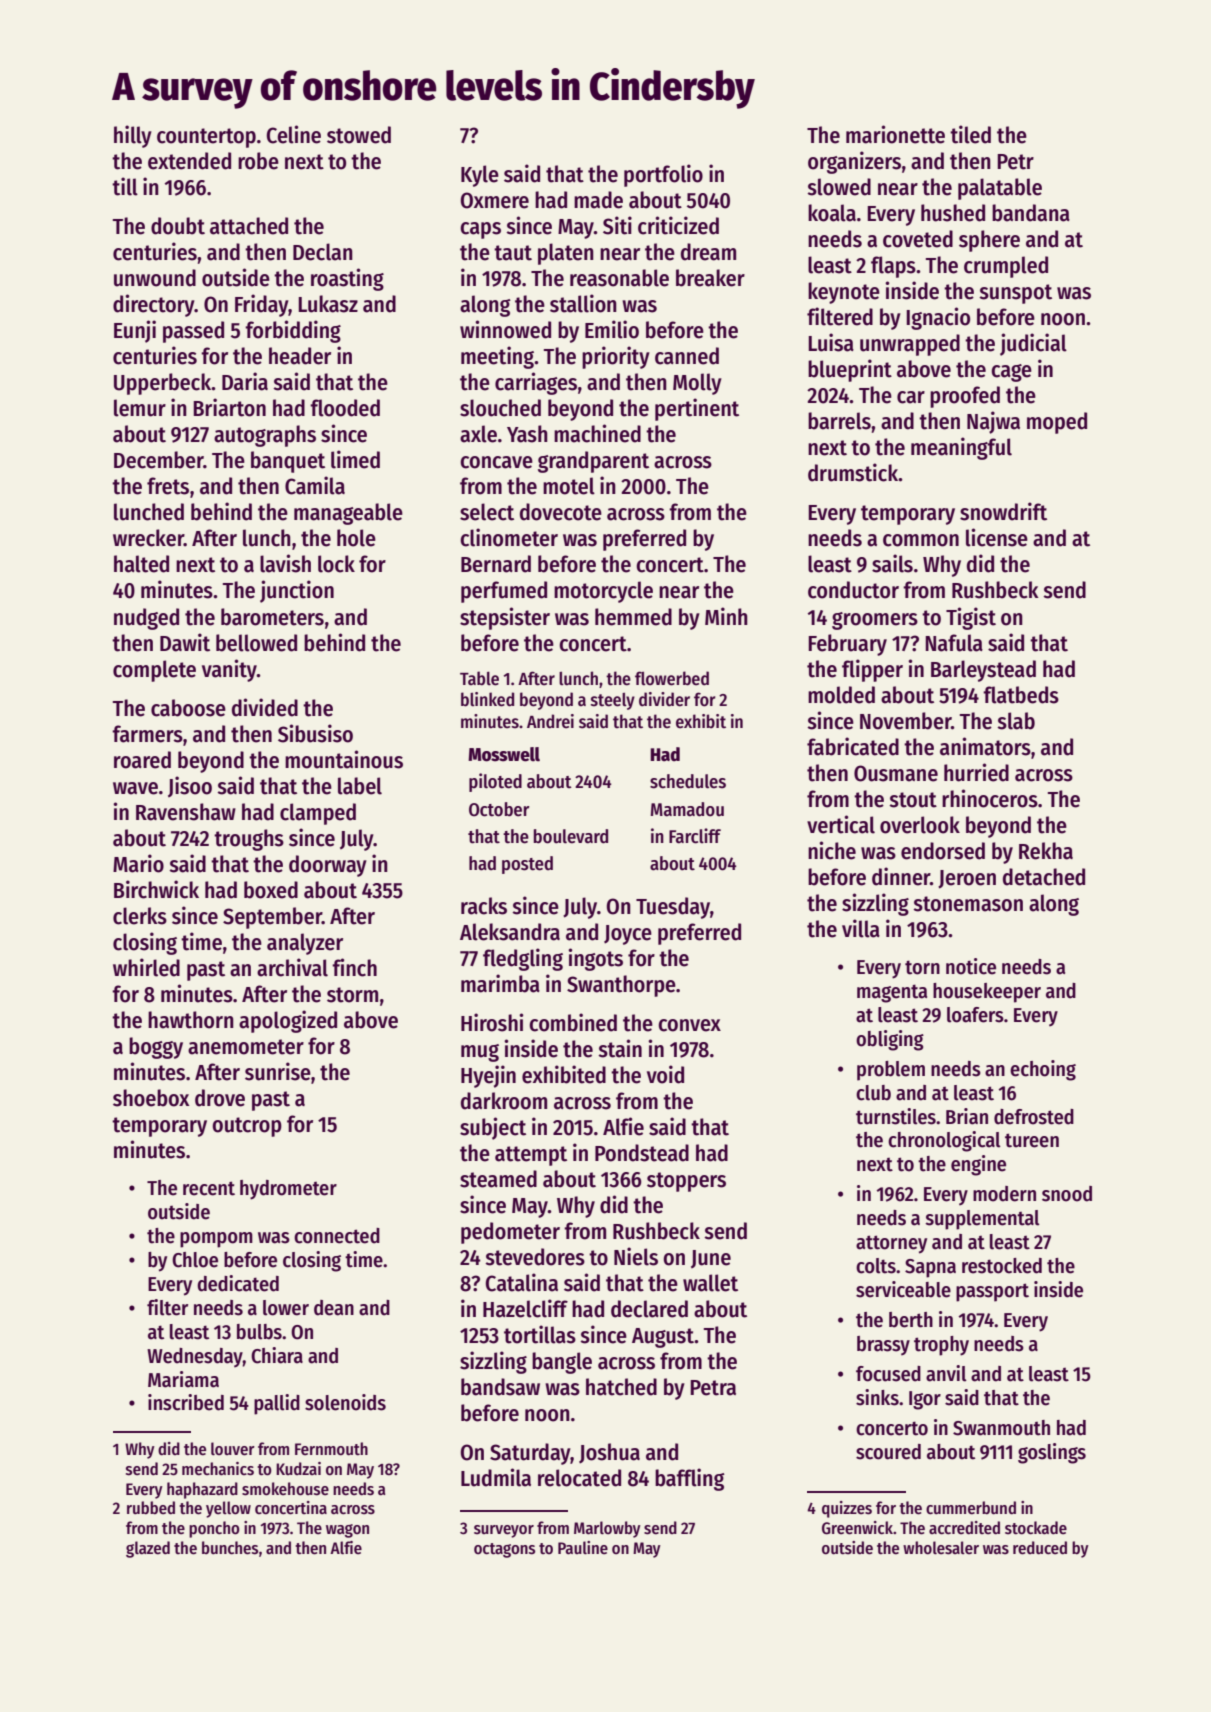 The width and height of the page is (1211, 1712). I want to click on boulevard, so click(571, 836).
